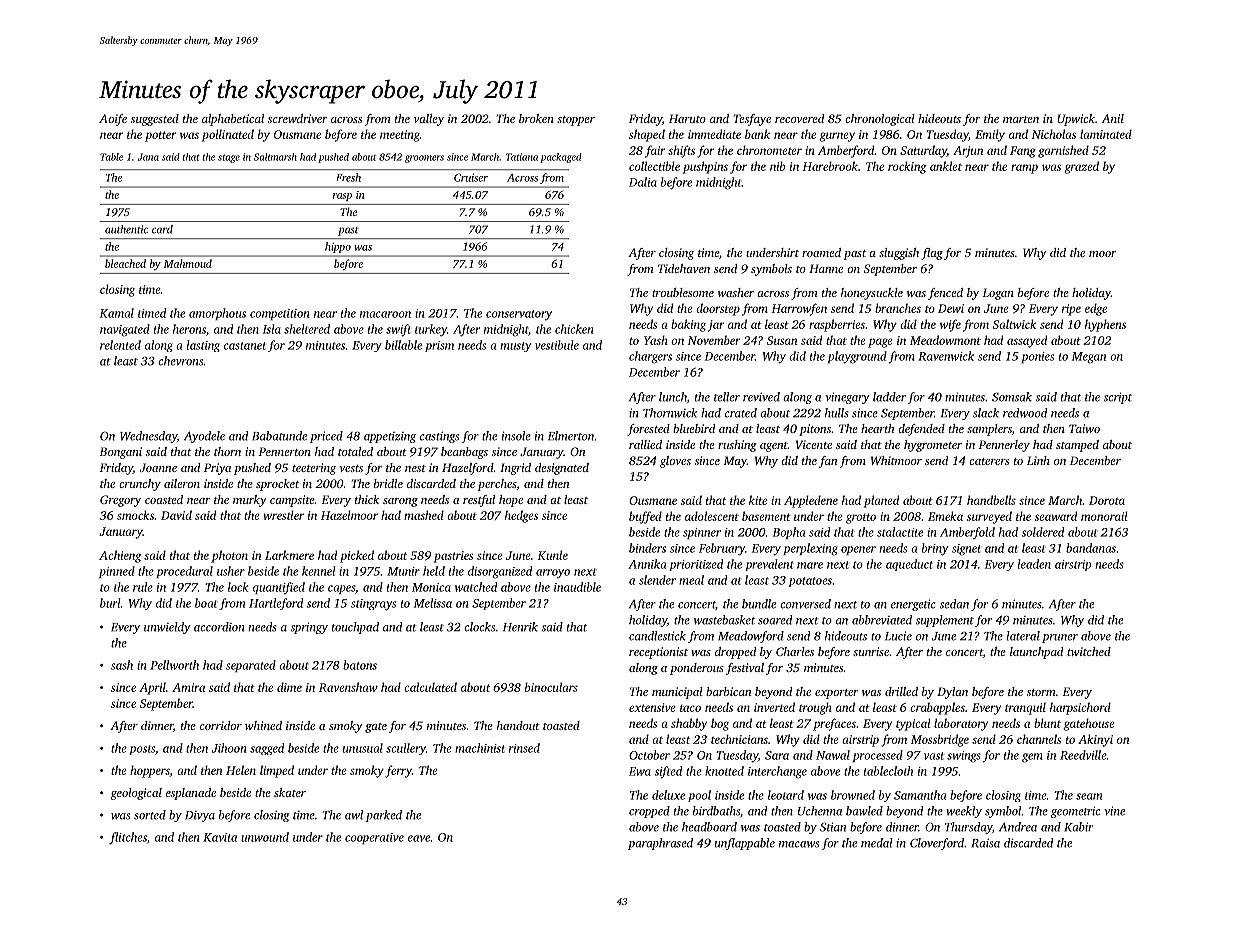 The width and height of the screenshot is (1233, 952). What do you see at coordinates (853, 795) in the screenshot?
I see `browned` at bounding box center [853, 795].
